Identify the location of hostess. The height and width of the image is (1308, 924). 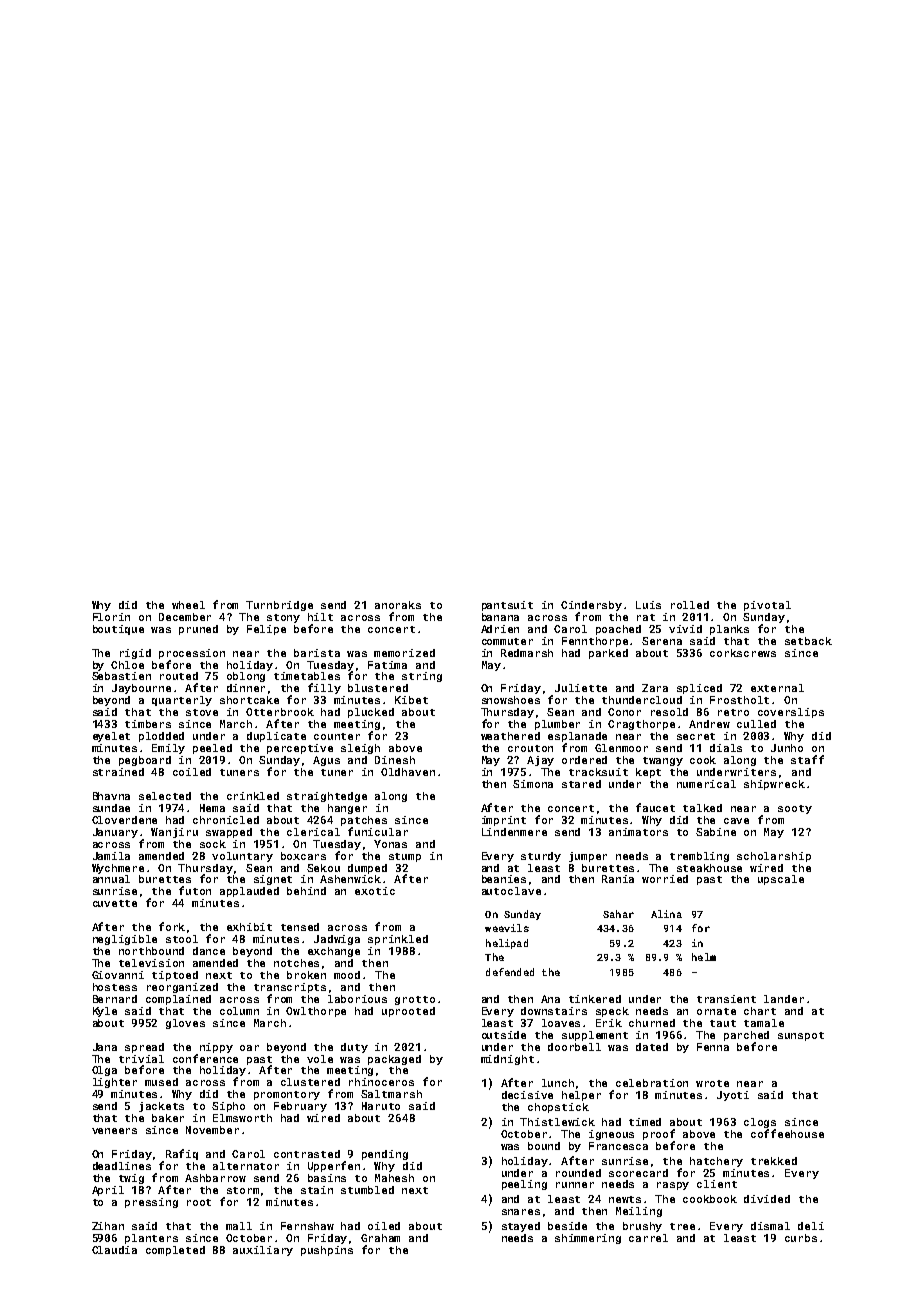
(115, 987).
